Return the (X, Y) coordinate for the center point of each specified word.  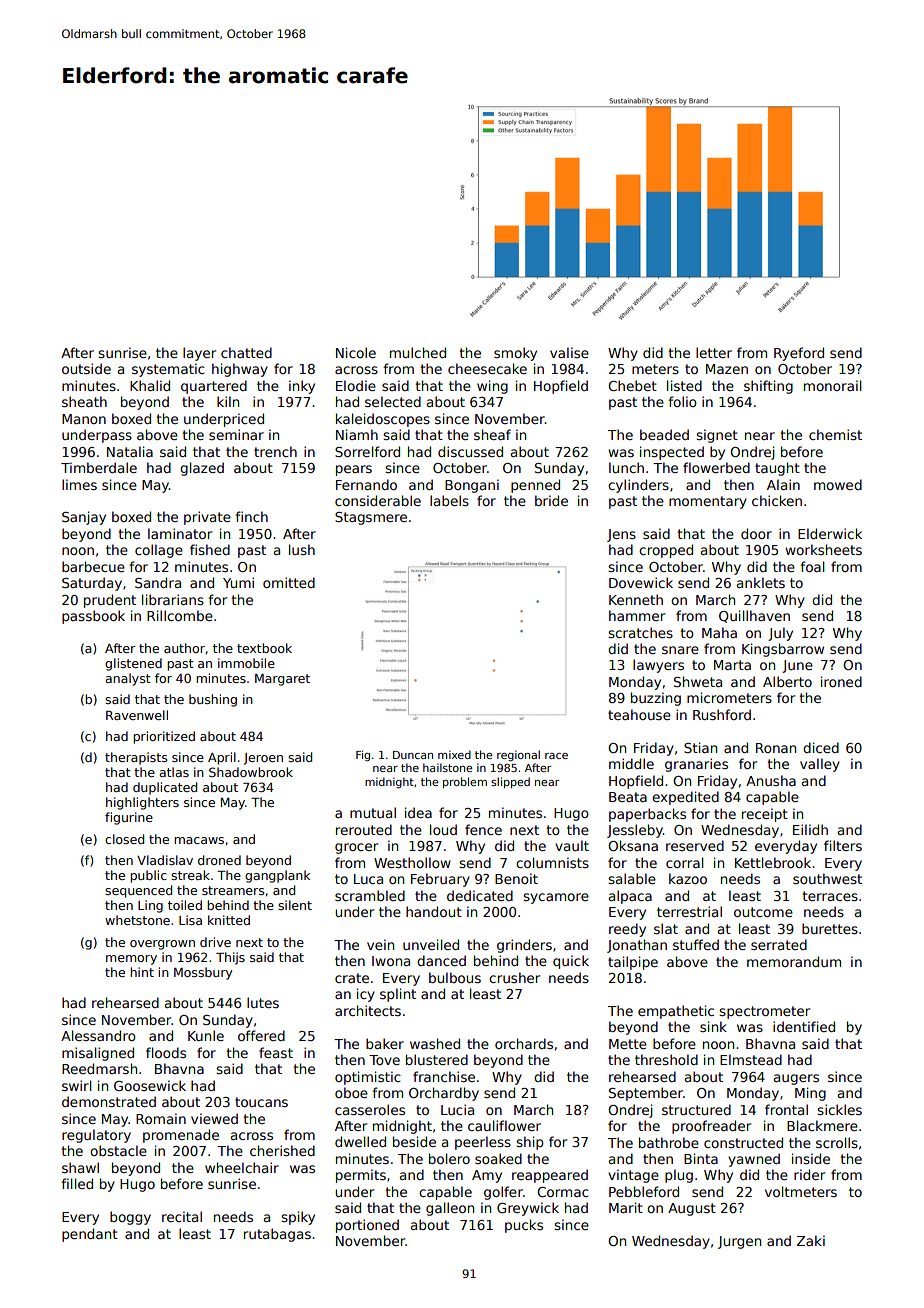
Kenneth (636, 599)
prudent (110, 601)
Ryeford (799, 354)
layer (199, 354)
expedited (685, 798)
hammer (637, 615)
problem (465, 782)
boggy (130, 1218)
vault (572, 845)
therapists (136, 758)
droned (219, 860)
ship (530, 1143)
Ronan (776, 748)
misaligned (98, 1054)
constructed (743, 1142)
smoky (515, 354)
